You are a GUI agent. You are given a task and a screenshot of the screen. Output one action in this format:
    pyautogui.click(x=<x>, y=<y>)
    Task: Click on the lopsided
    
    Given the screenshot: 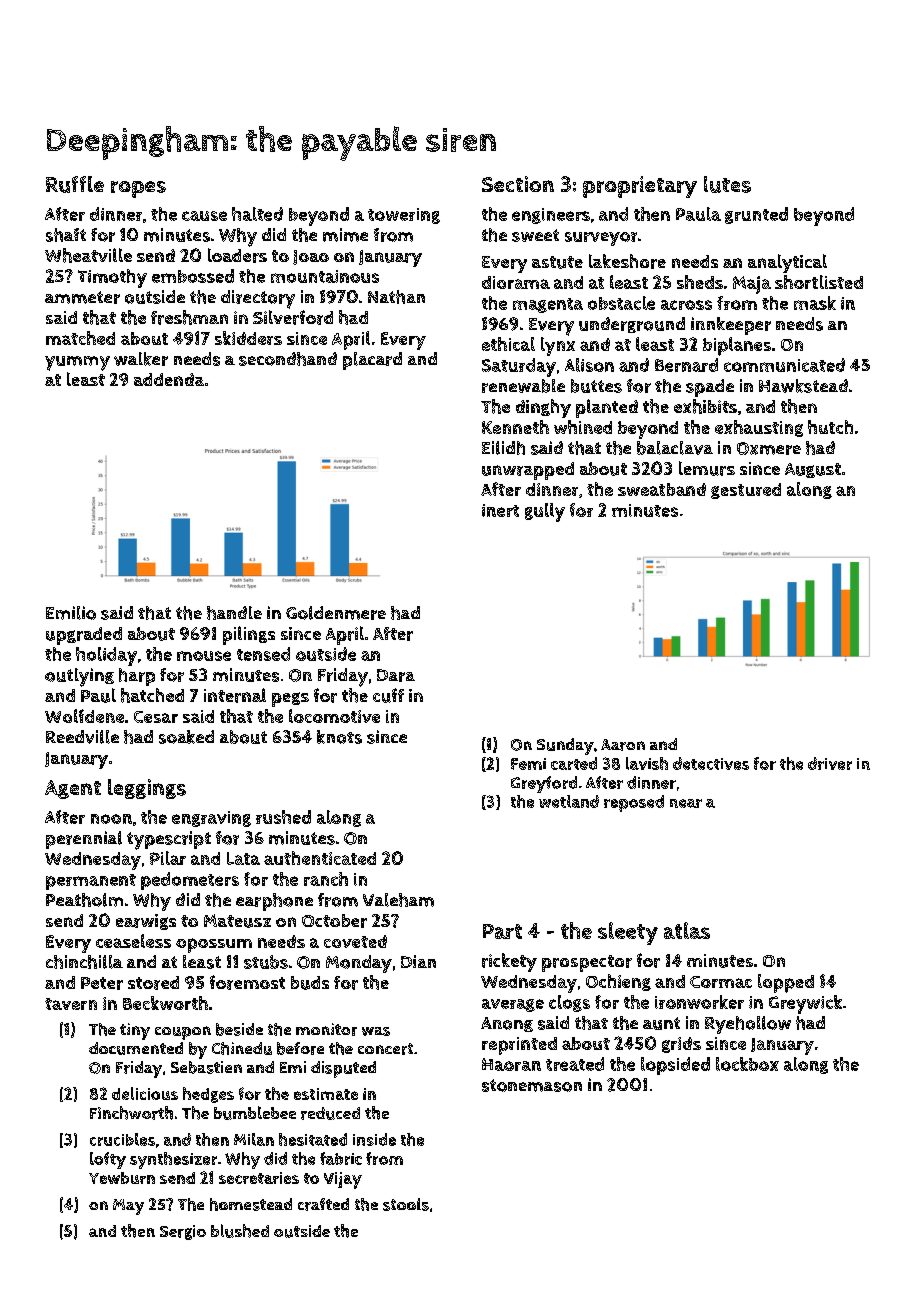 What is the action you would take?
    pyautogui.click(x=675, y=1066)
